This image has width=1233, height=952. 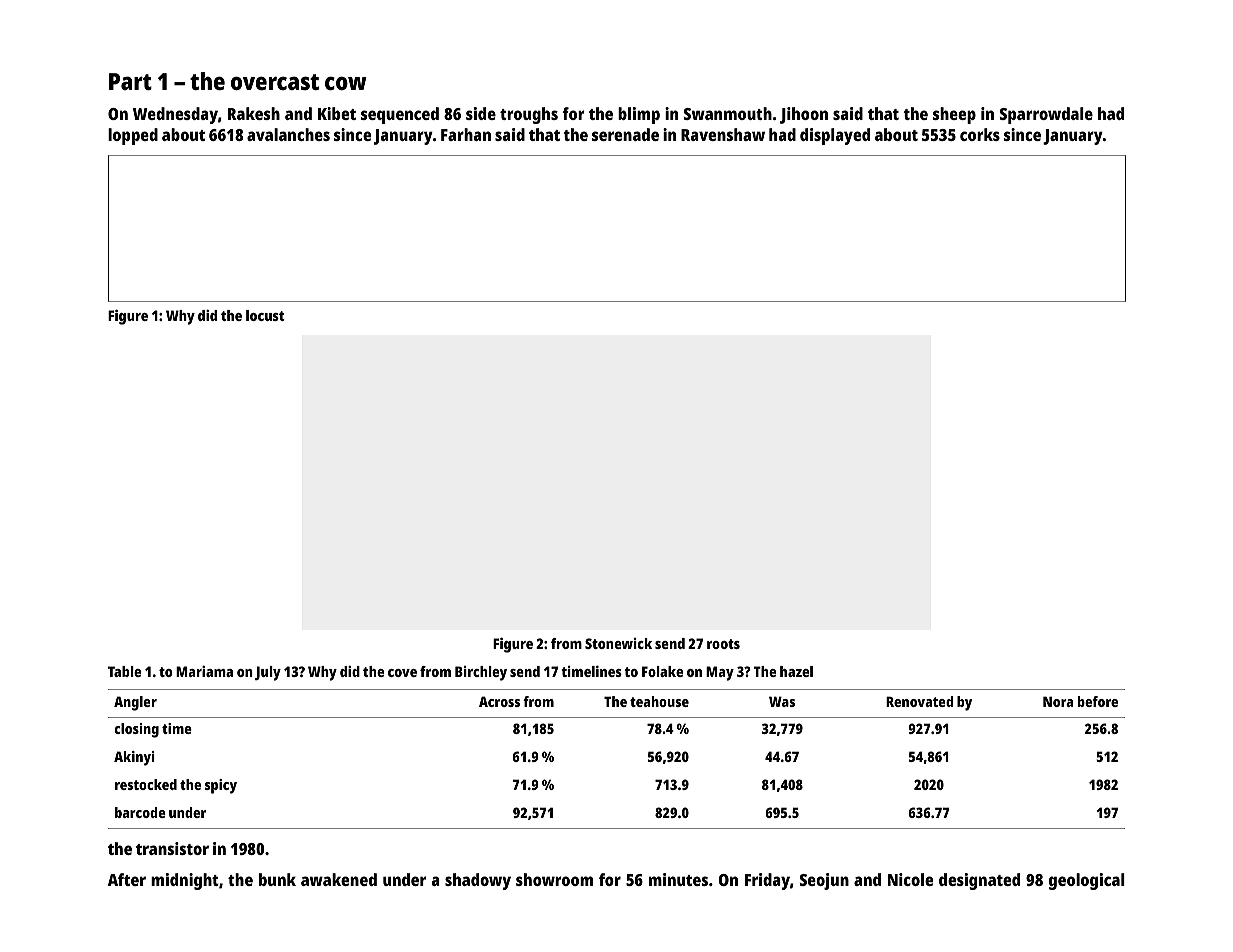 What do you see at coordinates (618, 643) in the image?
I see `Stonewick` at bounding box center [618, 643].
